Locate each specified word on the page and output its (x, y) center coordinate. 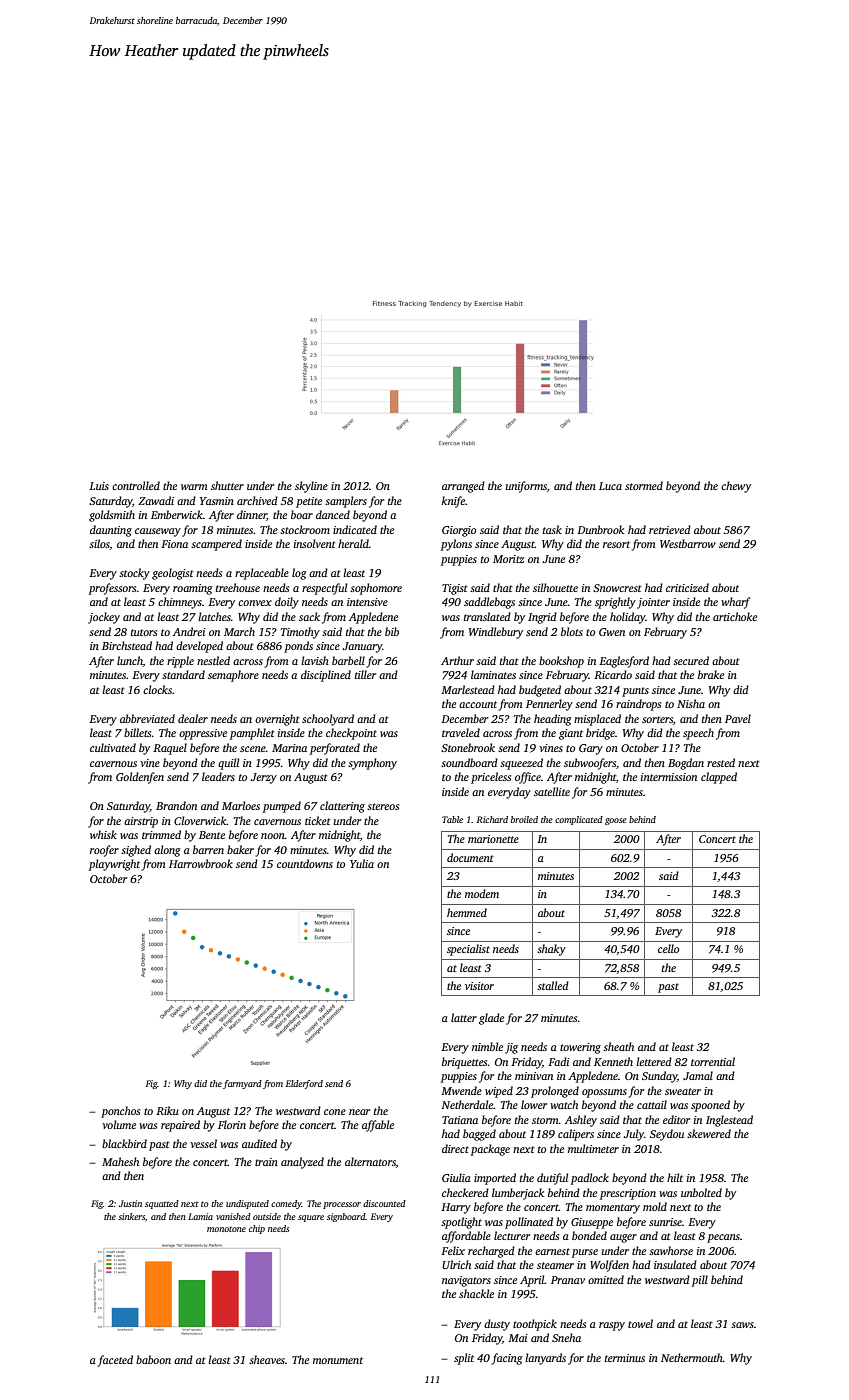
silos (99, 544)
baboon (153, 1359)
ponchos (120, 1112)
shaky (551, 950)
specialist (468, 950)
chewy (736, 487)
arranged (463, 487)
